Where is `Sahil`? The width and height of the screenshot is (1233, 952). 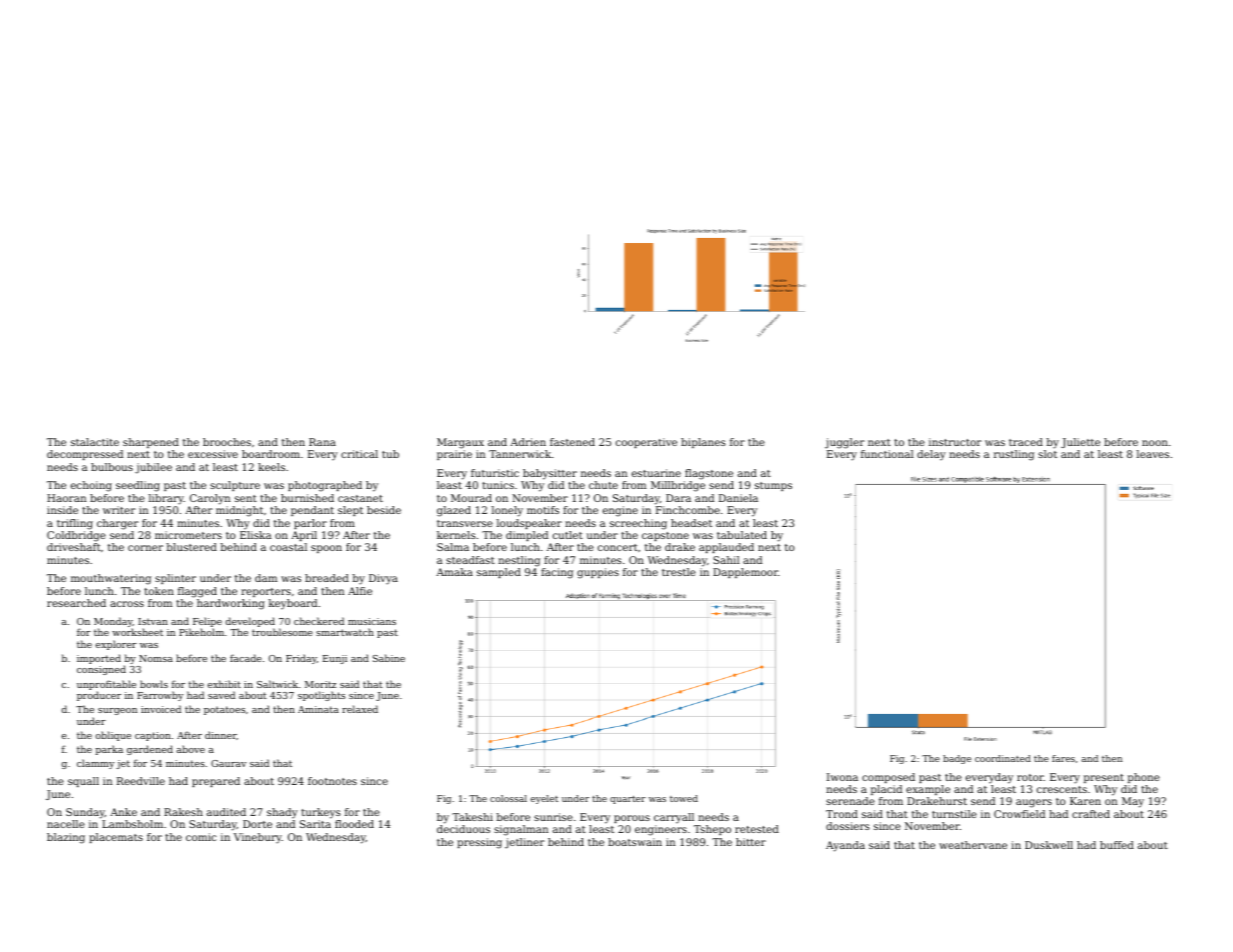
Sahil is located at coordinates (726, 560).
